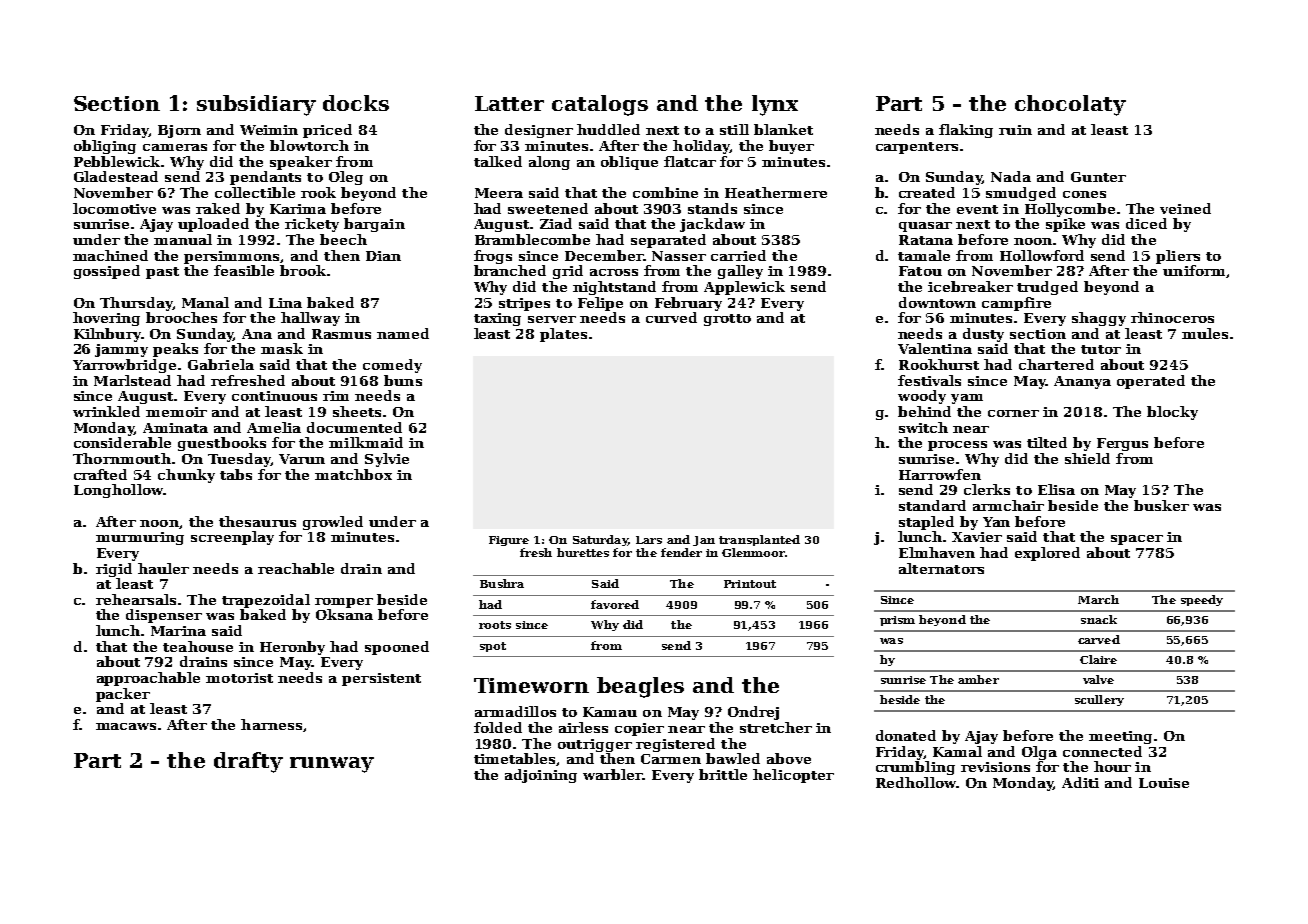  What do you see at coordinates (1039, 753) in the screenshot?
I see `Olga` at bounding box center [1039, 753].
